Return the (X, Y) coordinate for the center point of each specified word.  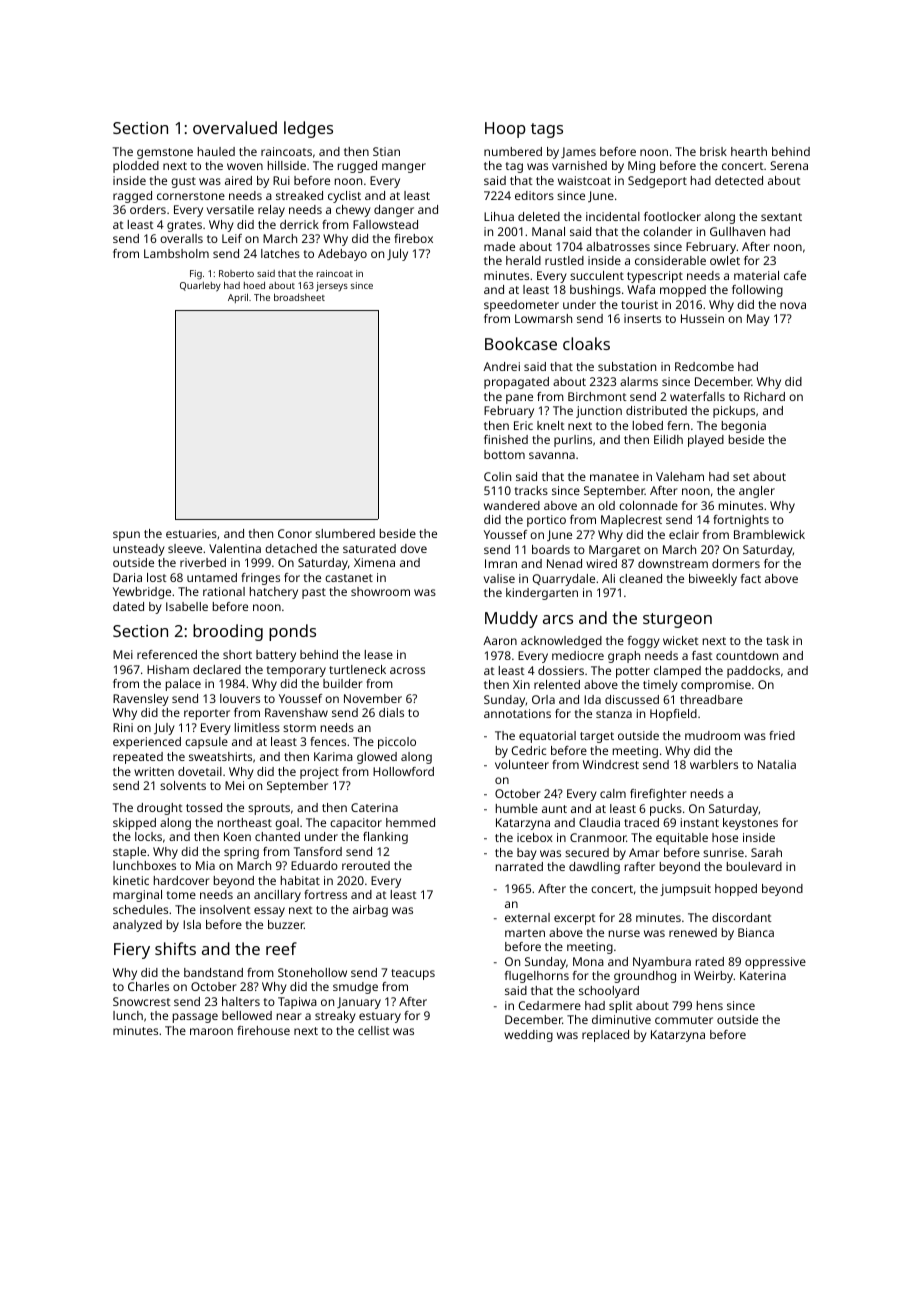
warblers (714, 764)
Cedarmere (550, 1005)
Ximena (374, 562)
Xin (521, 684)
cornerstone (191, 196)
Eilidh (668, 439)
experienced (147, 743)
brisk (713, 151)
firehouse (263, 1030)
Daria (127, 577)
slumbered (345, 533)
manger (404, 168)
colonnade (648, 505)
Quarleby (200, 287)
